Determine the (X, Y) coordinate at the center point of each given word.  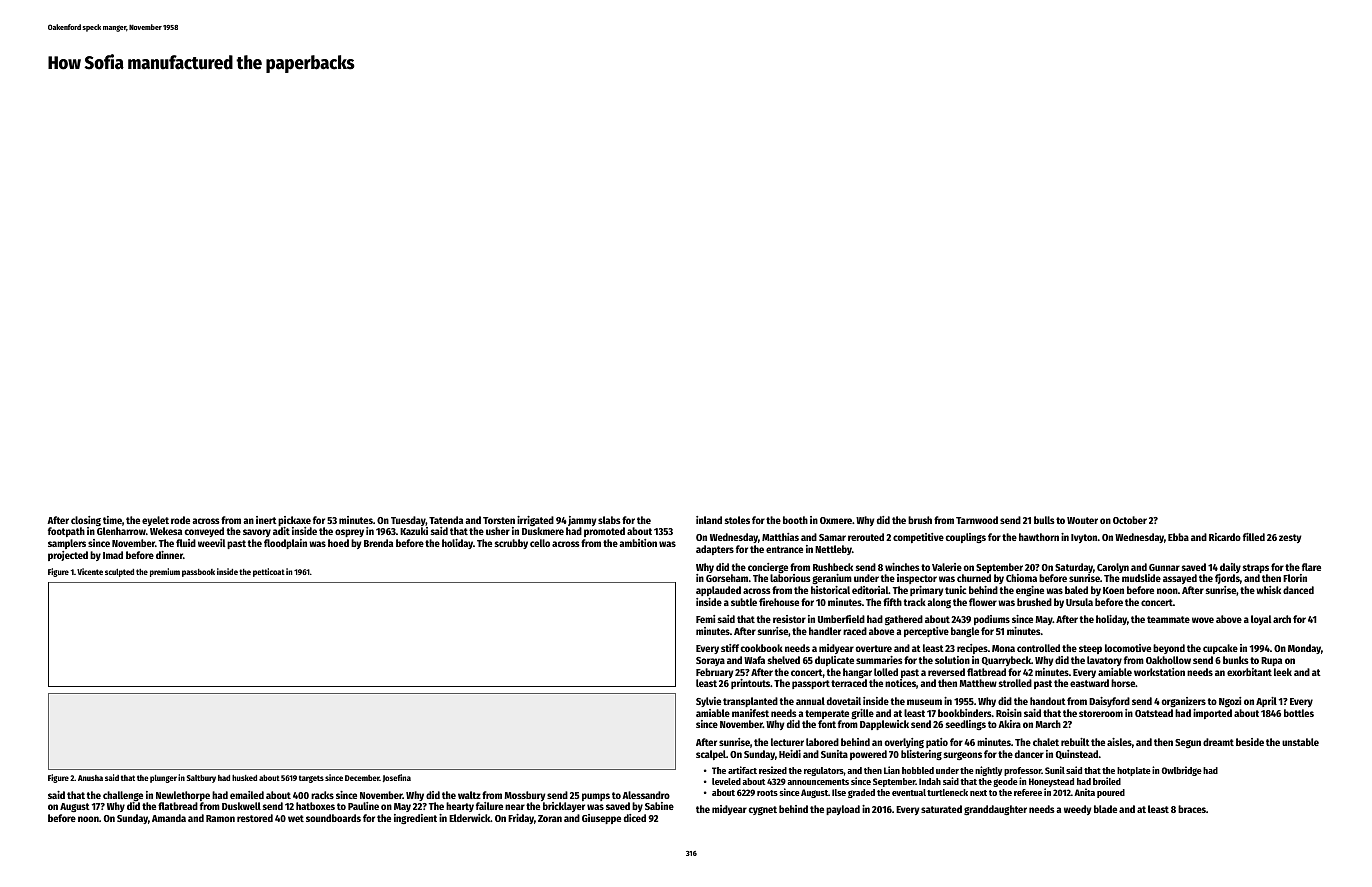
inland (709, 520)
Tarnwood (977, 520)
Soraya (710, 661)
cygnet (763, 810)
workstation (1159, 672)
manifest (750, 713)
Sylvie (708, 702)
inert (266, 520)
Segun (1188, 743)
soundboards (333, 818)
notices (900, 683)
